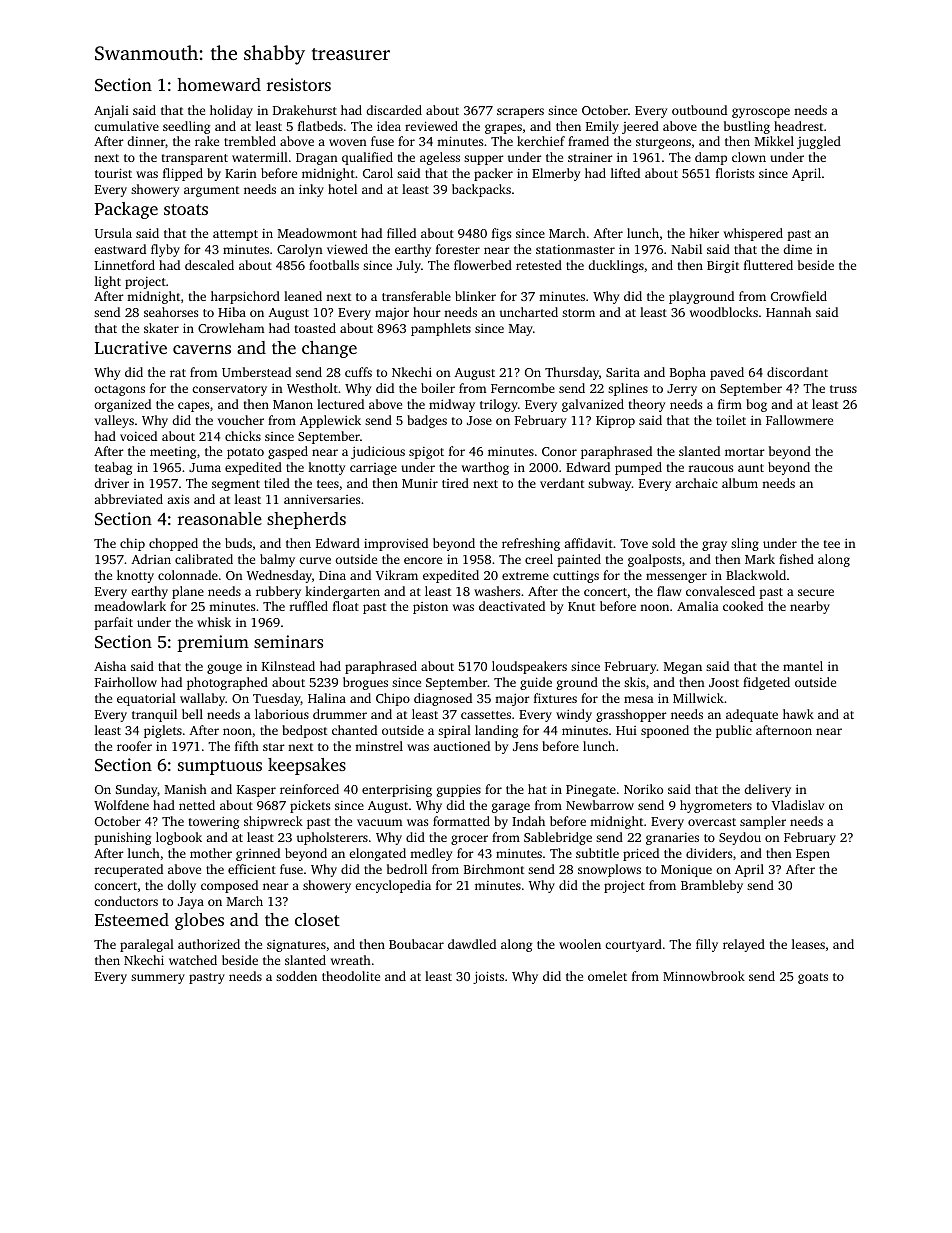 This screenshot has height=1233, width=952. What do you see at coordinates (638, 468) in the screenshot?
I see `pumped` at bounding box center [638, 468].
